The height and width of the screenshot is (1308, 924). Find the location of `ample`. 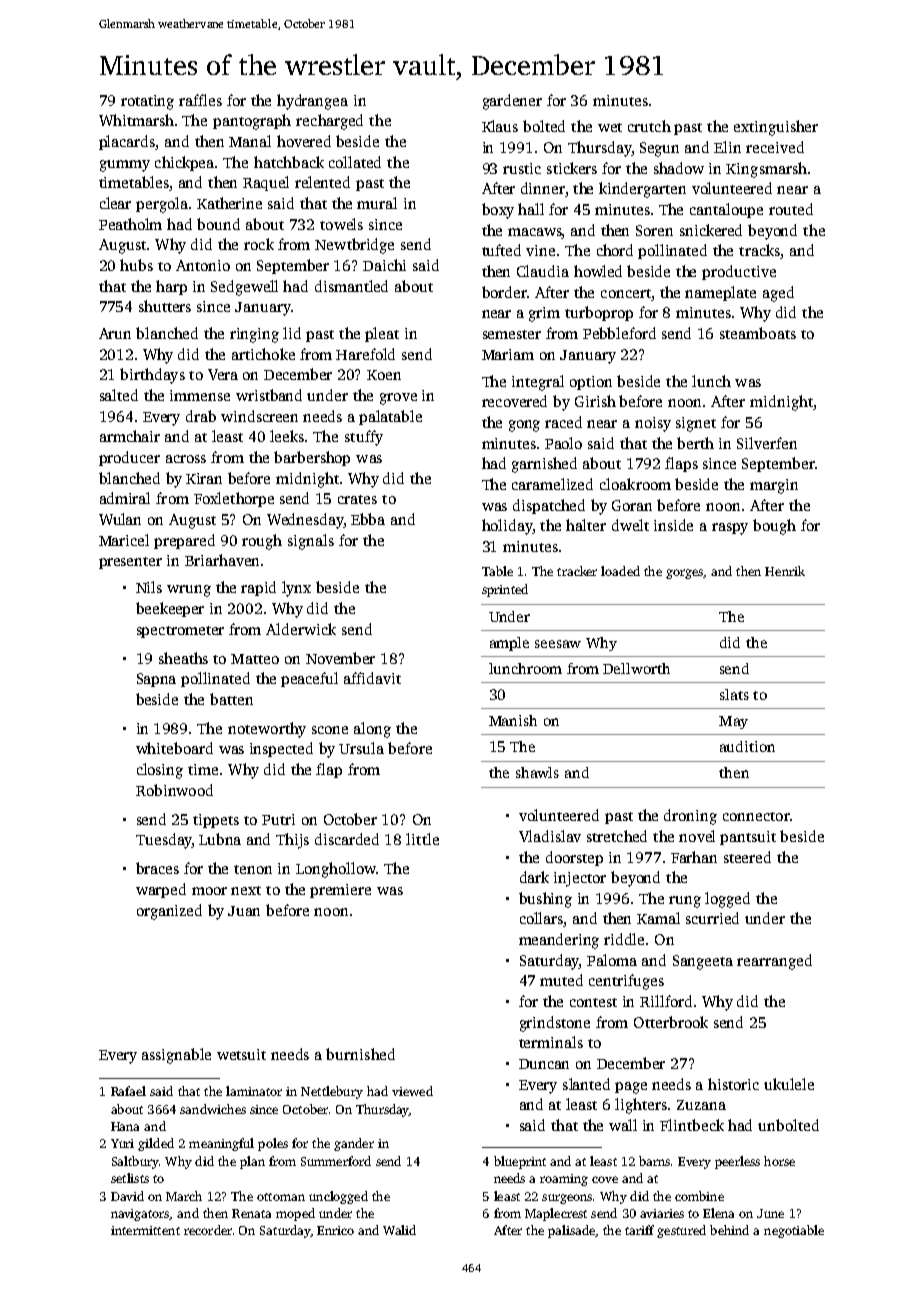

ample is located at coordinates (509, 644).
